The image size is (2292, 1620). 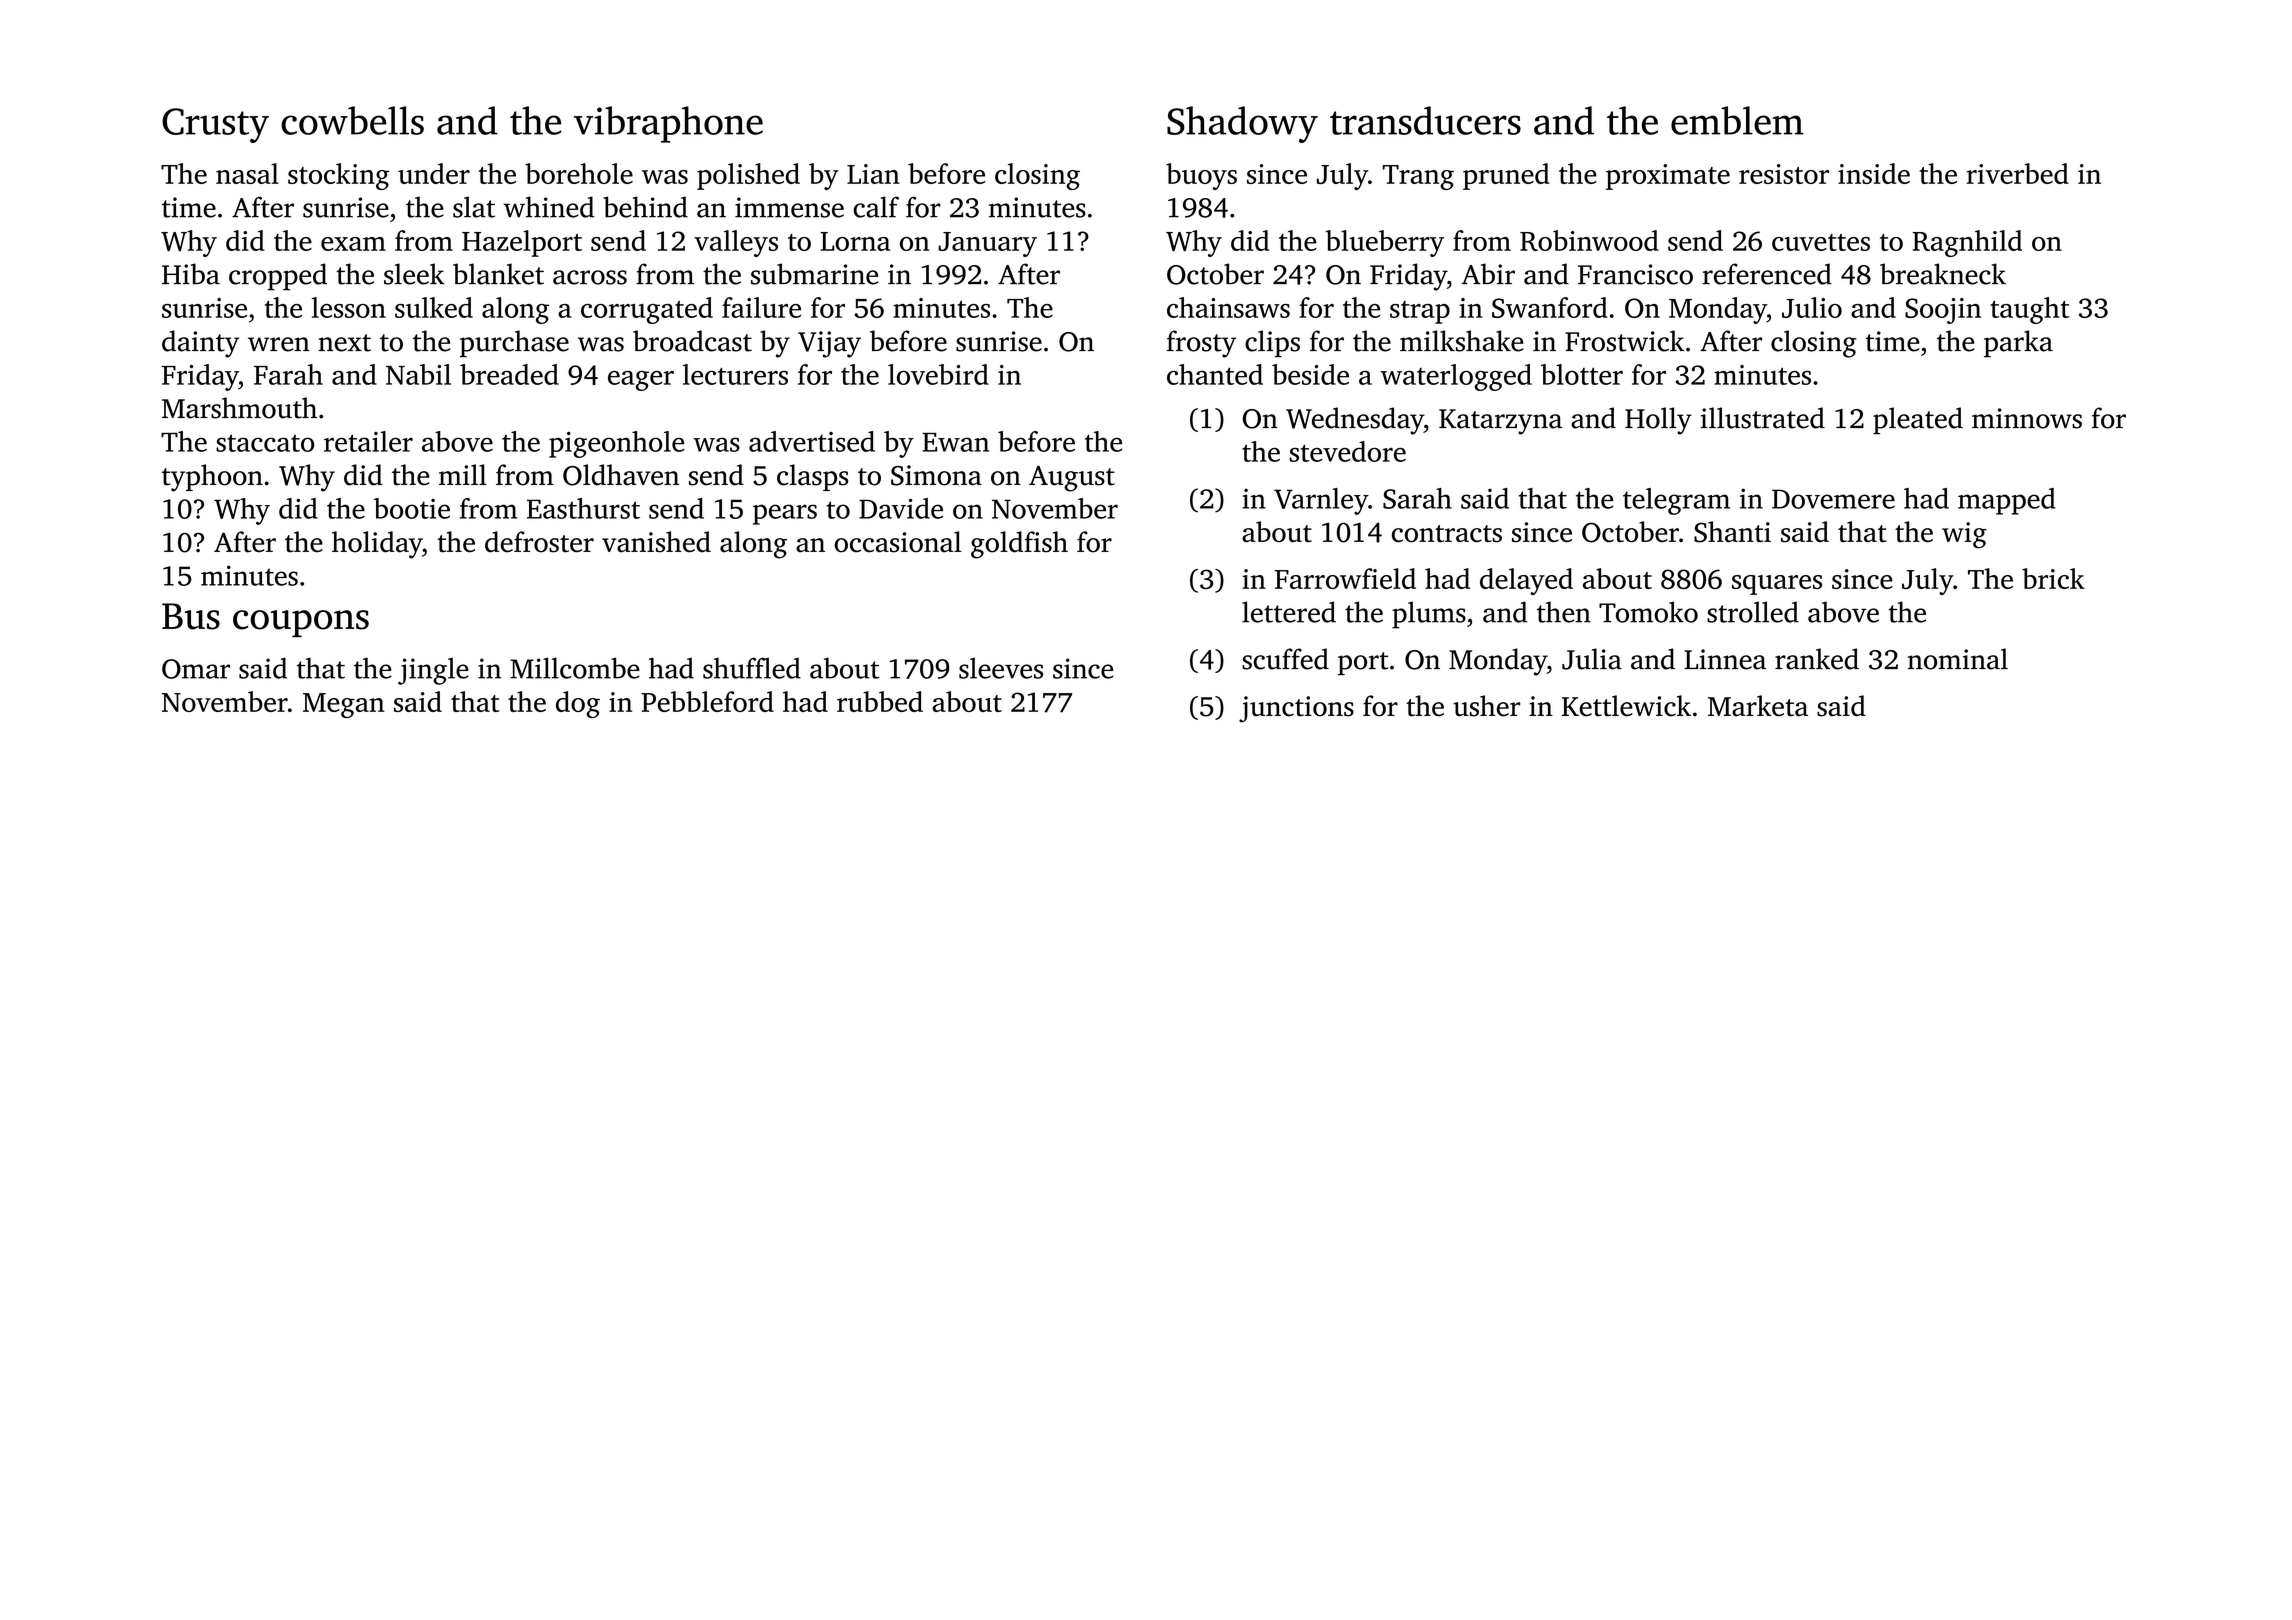 What do you see at coordinates (1242, 124) in the screenshot?
I see `Shadowy` at bounding box center [1242, 124].
